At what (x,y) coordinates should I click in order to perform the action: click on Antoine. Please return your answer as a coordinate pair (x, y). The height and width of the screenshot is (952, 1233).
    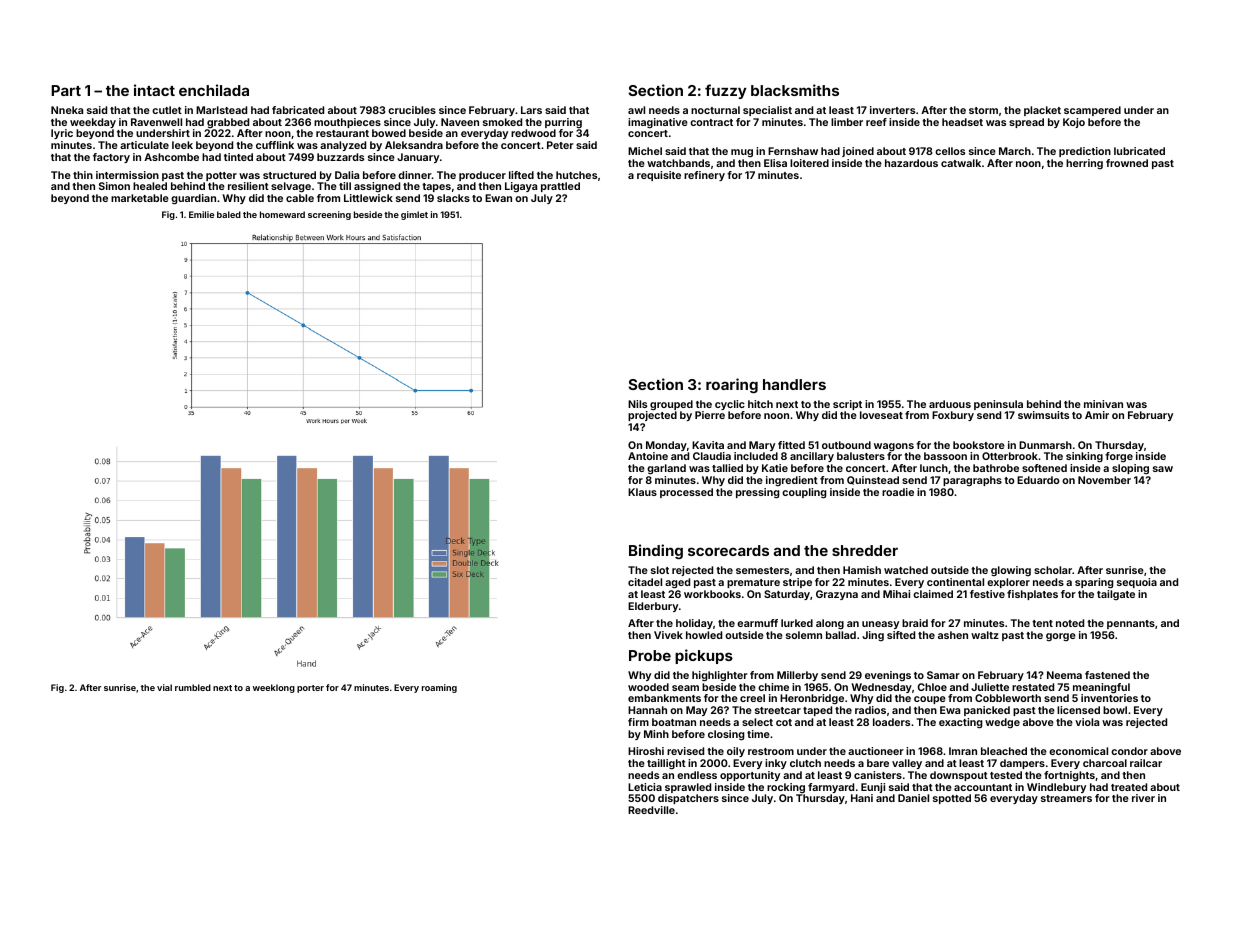
    Looking at the image, I should click on (648, 456).
